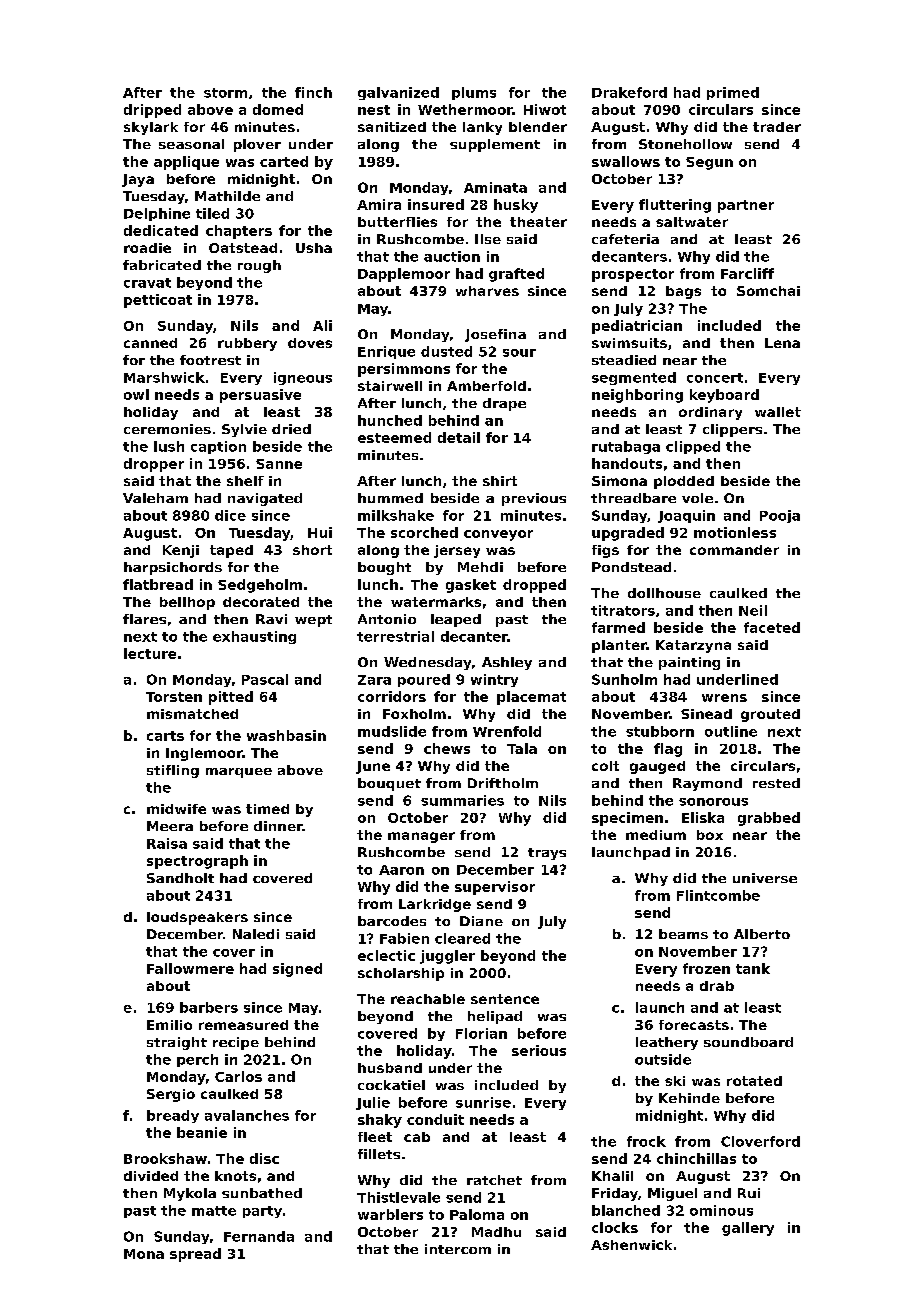 Image resolution: width=924 pixels, height=1308 pixels. I want to click on disc, so click(264, 1158).
